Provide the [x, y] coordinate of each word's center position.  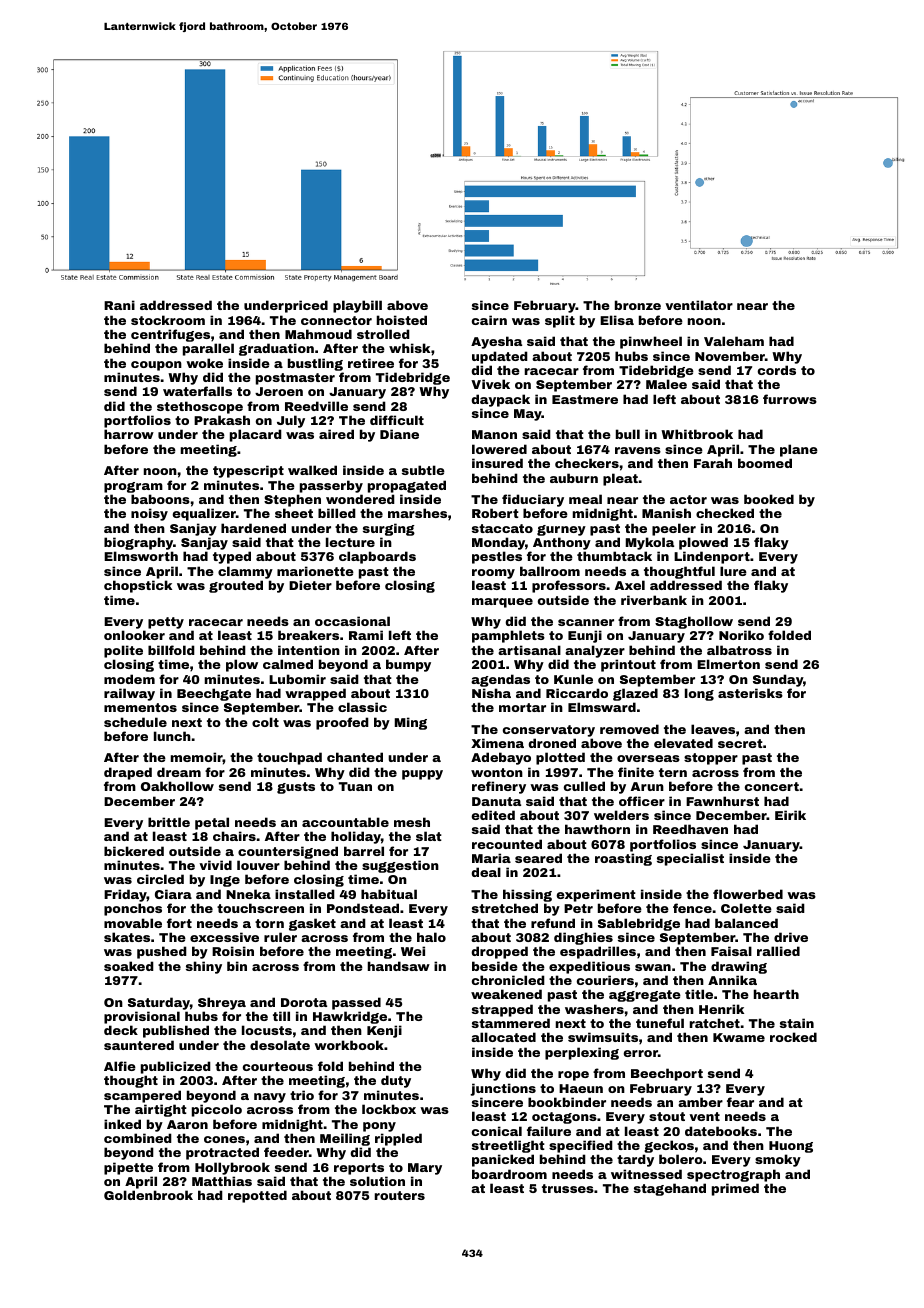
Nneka [248, 894]
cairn [489, 320]
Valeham [734, 341]
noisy [149, 514]
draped [128, 773]
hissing [527, 895]
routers [400, 1195]
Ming [411, 723]
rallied [778, 951]
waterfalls [197, 391]
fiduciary [533, 500]
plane [799, 450]
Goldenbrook [148, 1195]
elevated [683, 743]
